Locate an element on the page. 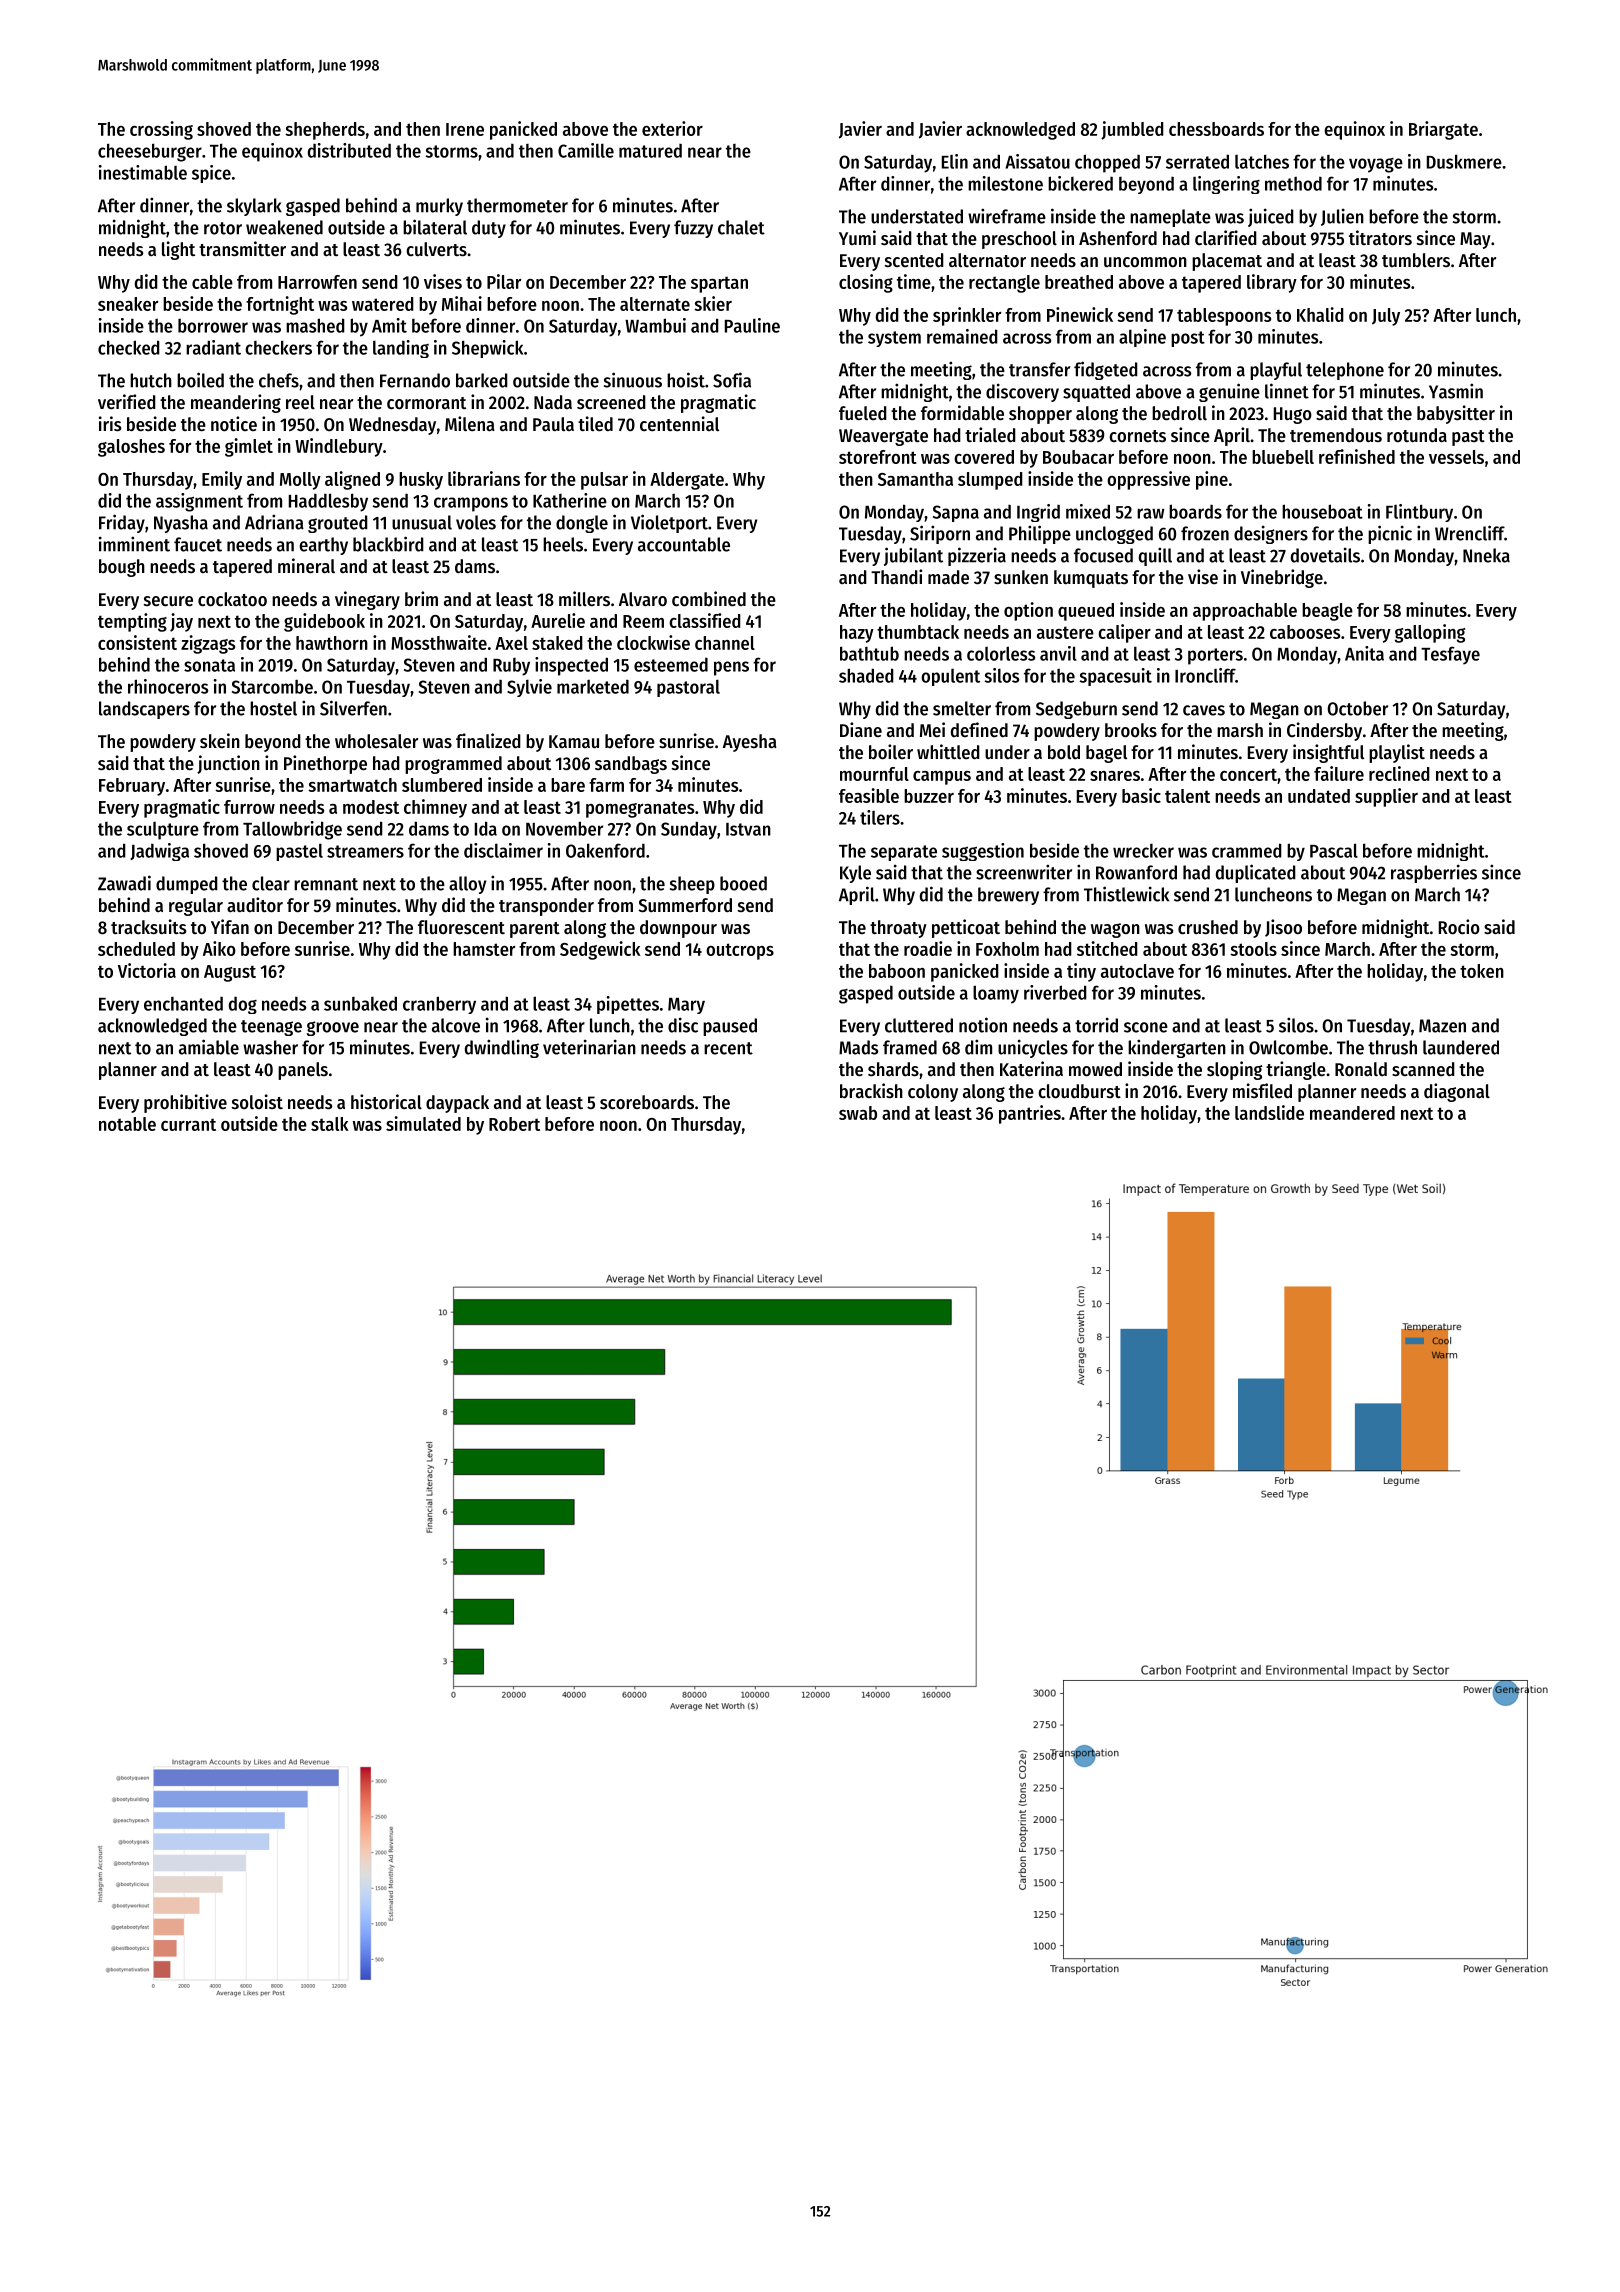 The width and height of the image is (1620, 2292). reclined is located at coordinates (1399, 773).
